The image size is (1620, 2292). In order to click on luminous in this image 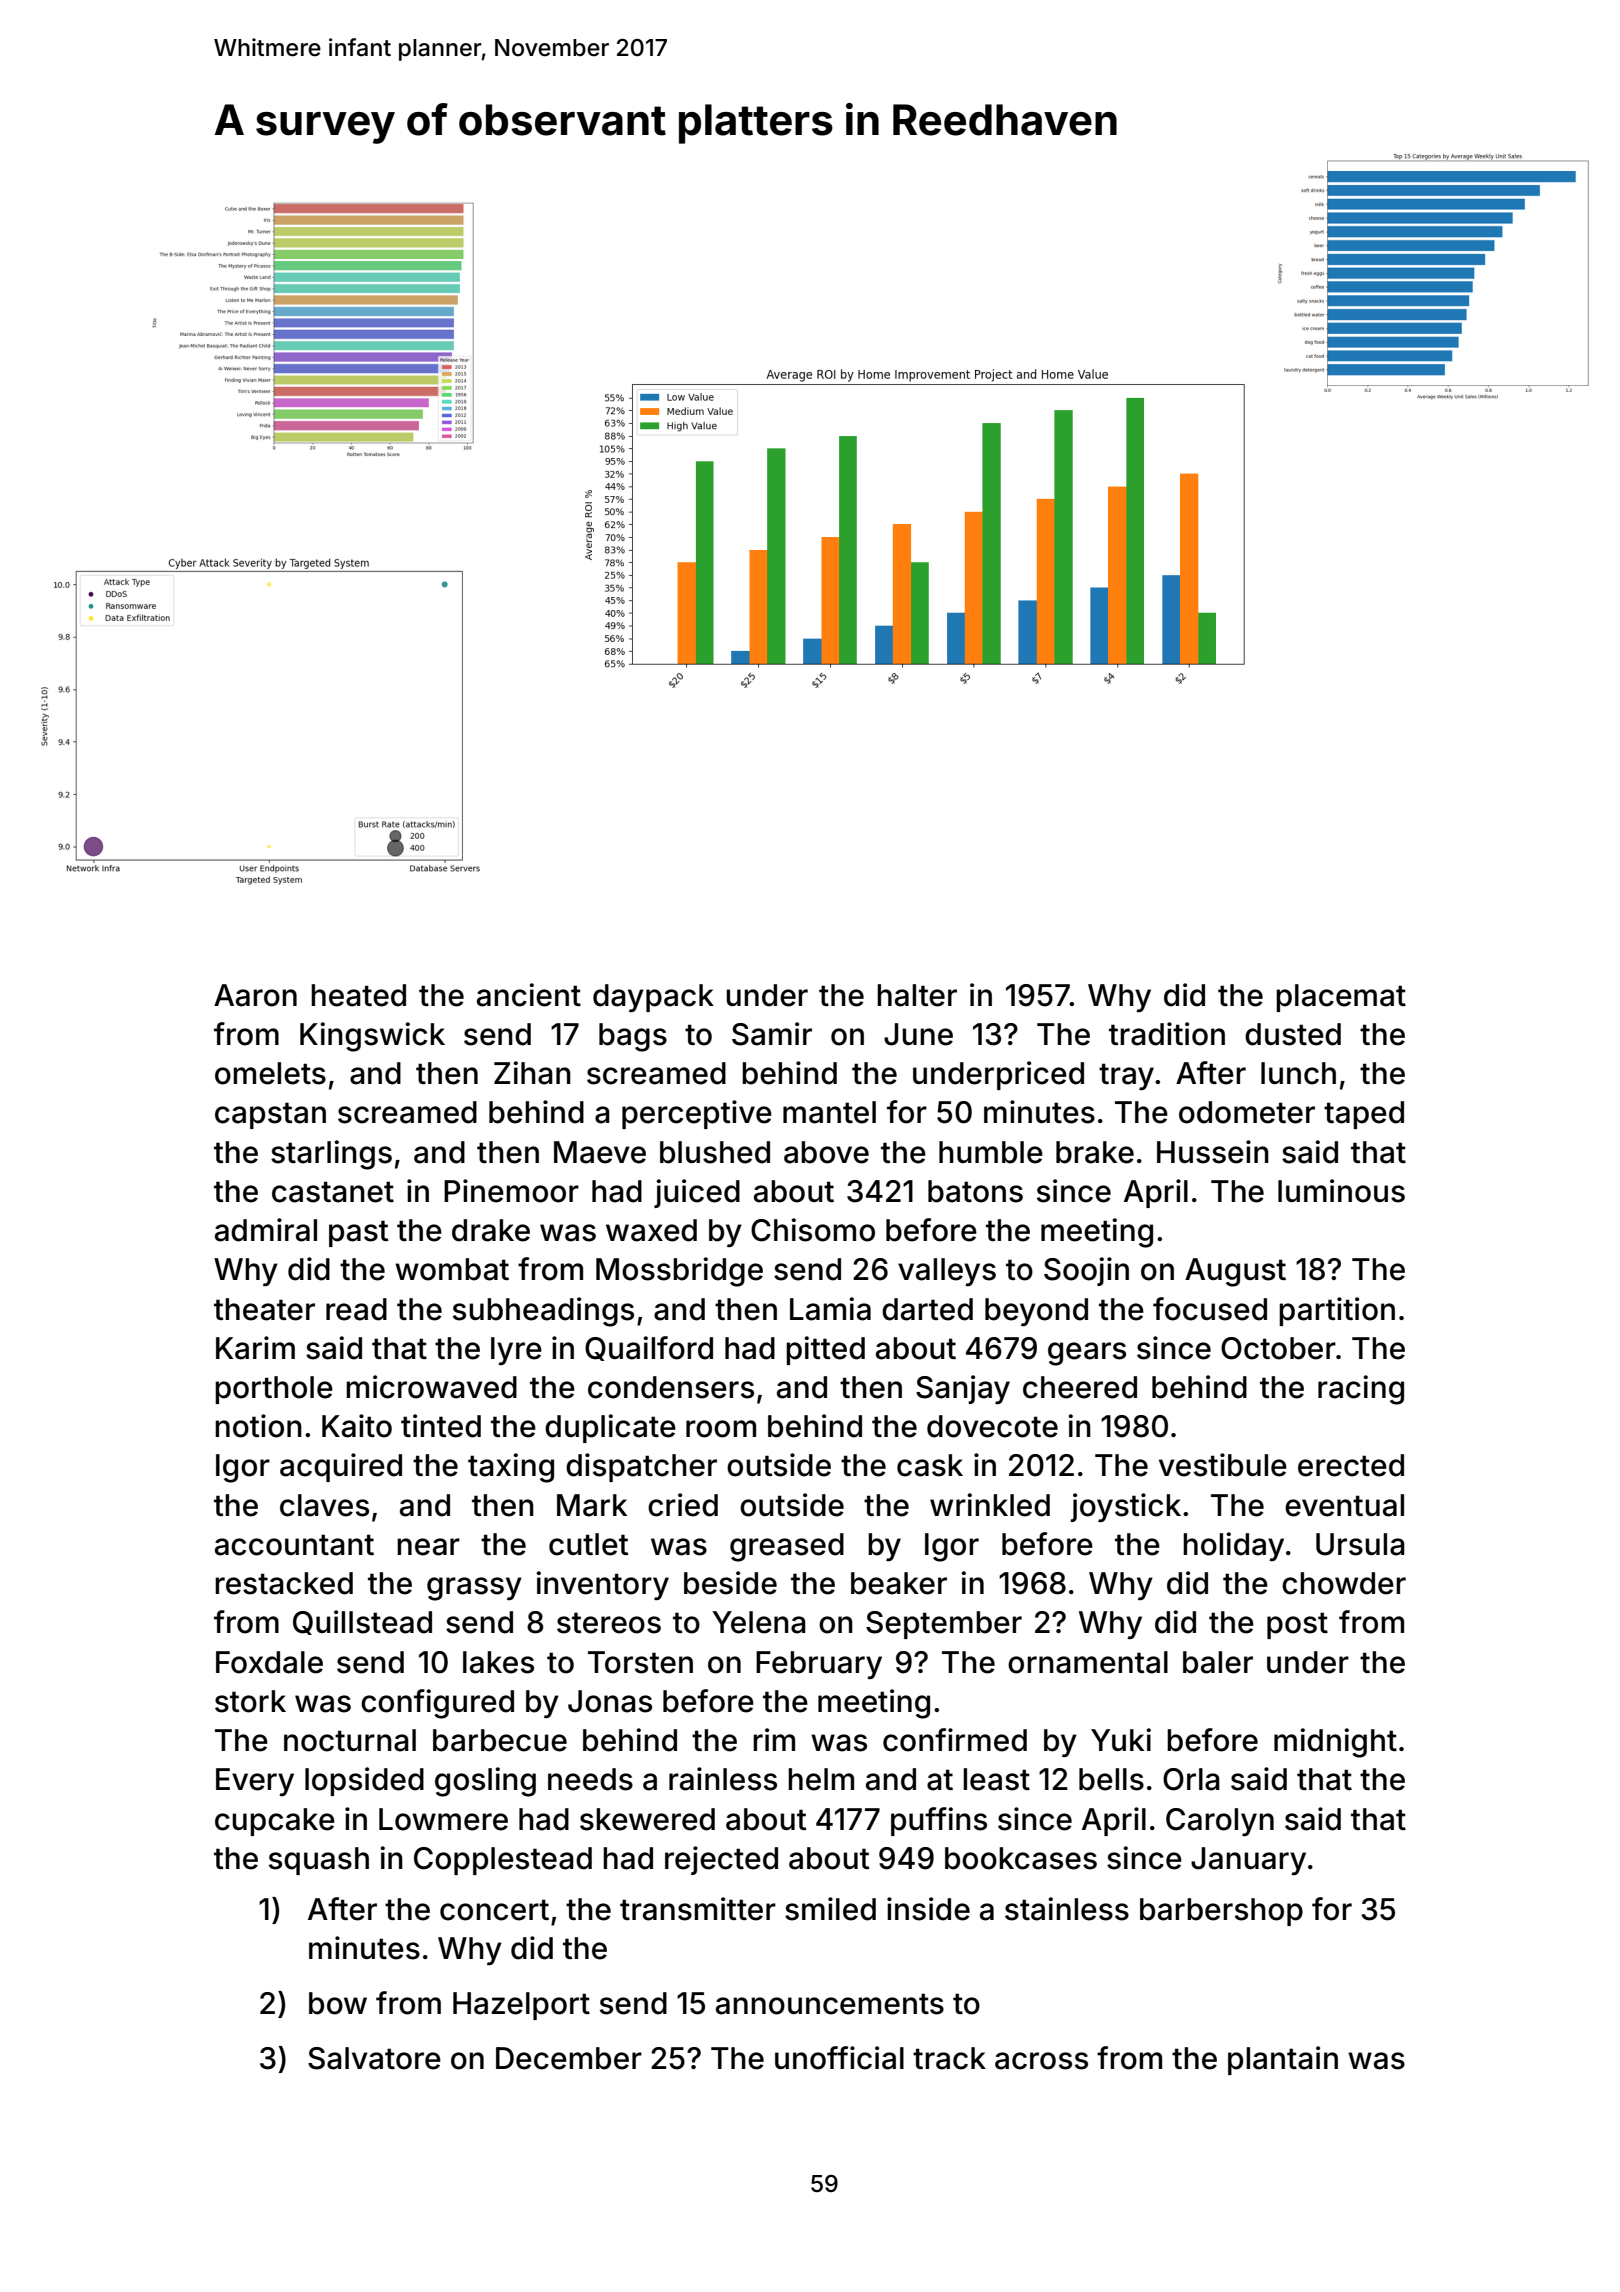, I will do `click(1341, 1191)`.
